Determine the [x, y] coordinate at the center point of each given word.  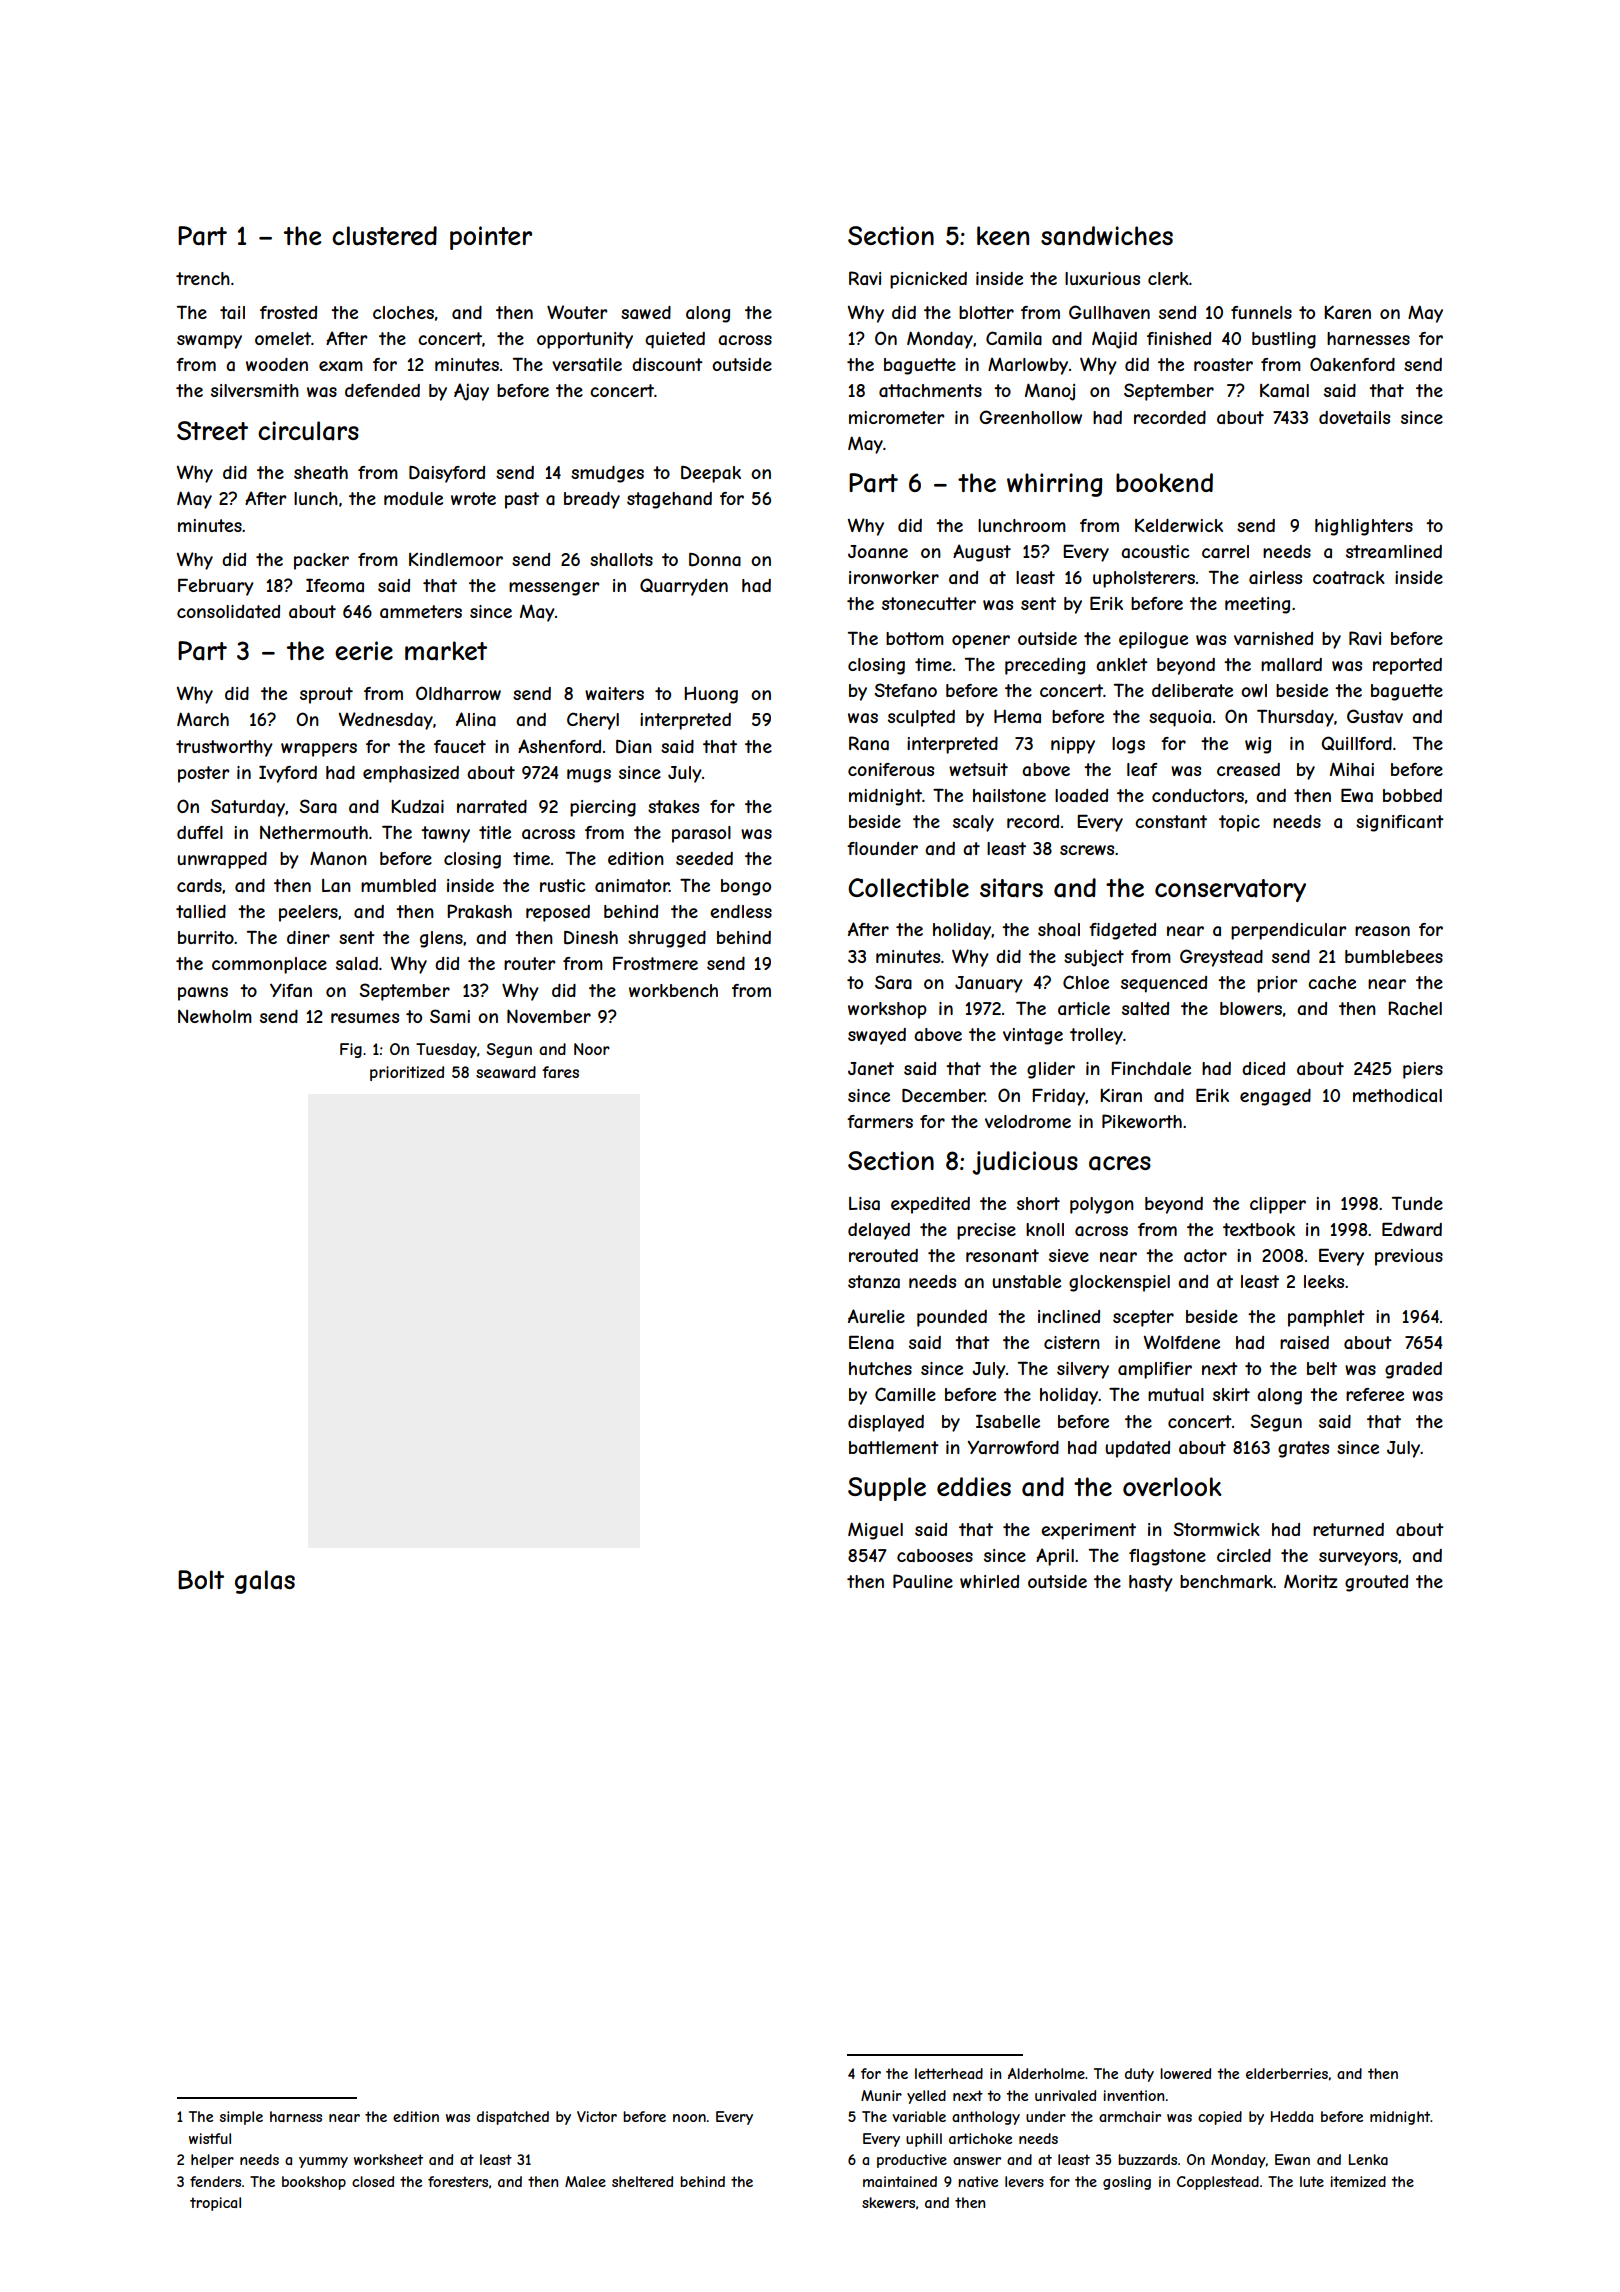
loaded [1081, 795]
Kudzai [417, 806]
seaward [506, 1072]
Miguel [875, 1531]
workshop [887, 1010]
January [989, 984]
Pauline [923, 1581]
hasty [1151, 1583]
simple [241, 2118]
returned [1348, 1529]
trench [203, 278]
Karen [1347, 312]
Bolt [201, 1579]
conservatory [1230, 890]
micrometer [897, 417]
